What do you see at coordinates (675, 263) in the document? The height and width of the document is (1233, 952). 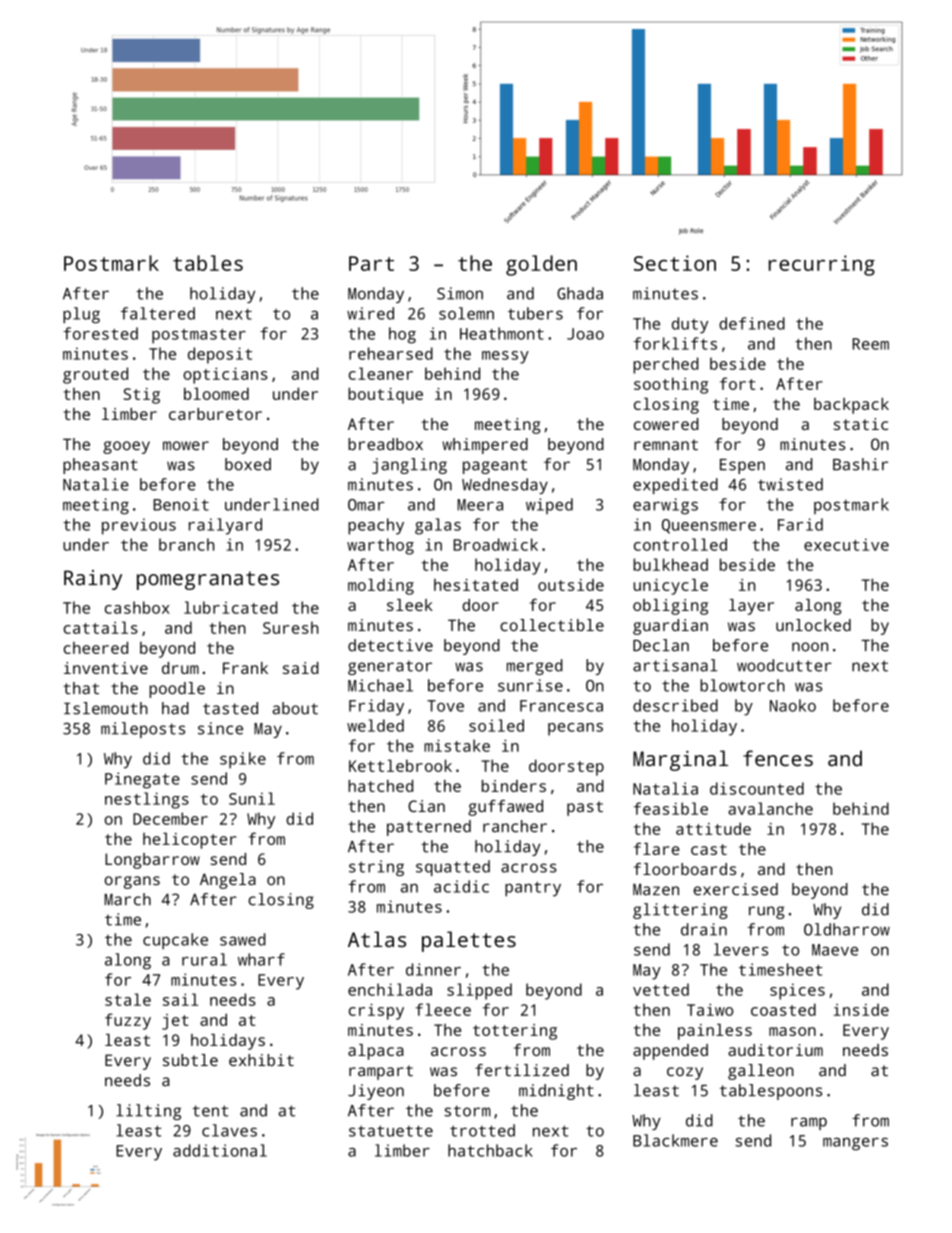 I see `Section` at bounding box center [675, 263].
